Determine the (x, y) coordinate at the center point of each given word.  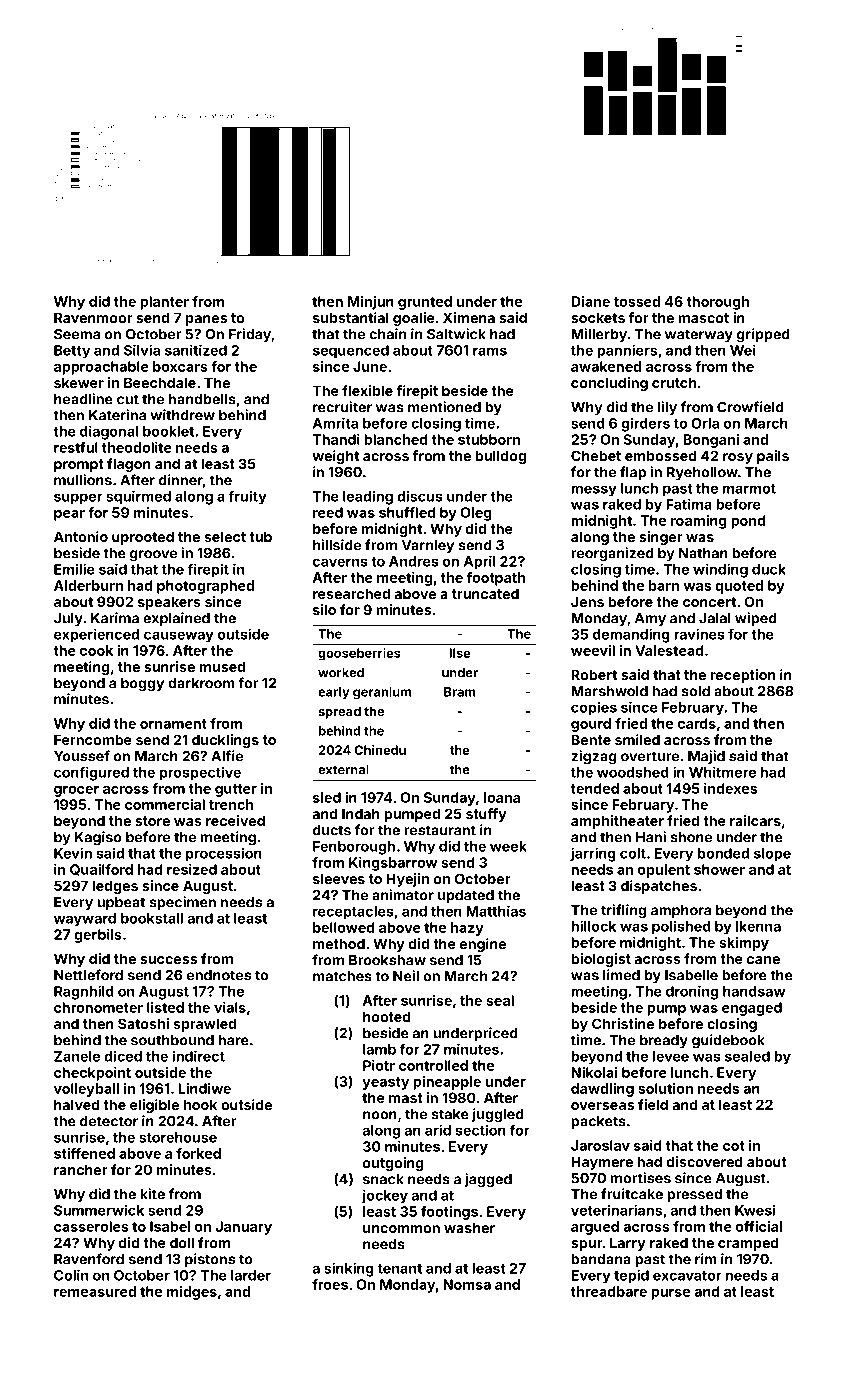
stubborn (489, 439)
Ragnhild (84, 992)
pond (748, 522)
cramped (748, 1244)
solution (665, 1088)
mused (222, 666)
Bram (460, 692)
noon (380, 1115)
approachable (101, 368)
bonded (723, 853)
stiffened (84, 1153)
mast (406, 1098)
